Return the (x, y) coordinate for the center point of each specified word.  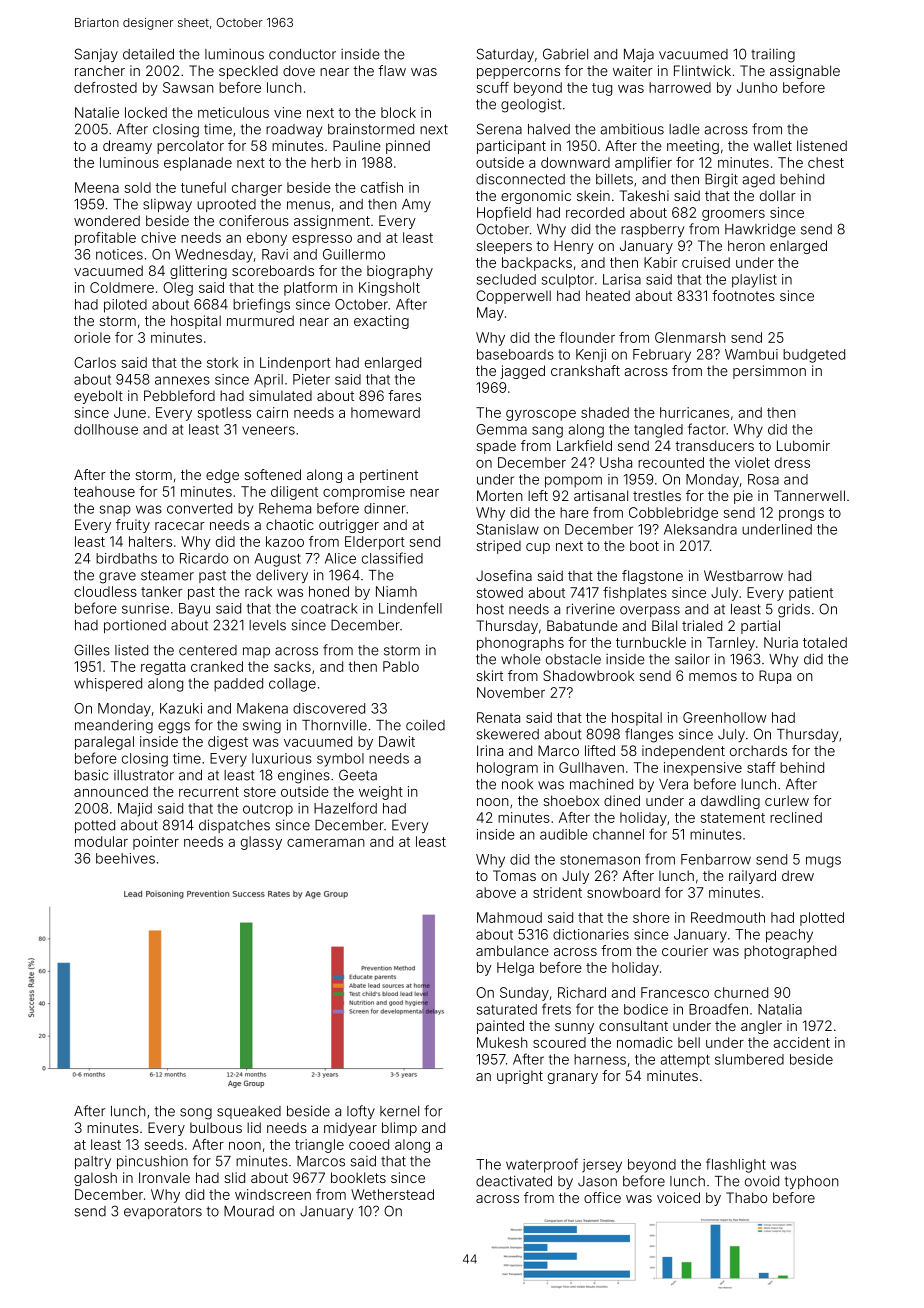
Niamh (396, 591)
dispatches (234, 826)
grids (794, 611)
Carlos (95, 362)
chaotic (290, 524)
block (398, 112)
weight (381, 793)
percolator (190, 147)
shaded (605, 412)
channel (618, 834)
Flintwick (702, 70)
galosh (95, 1179)
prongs (801, 515)
